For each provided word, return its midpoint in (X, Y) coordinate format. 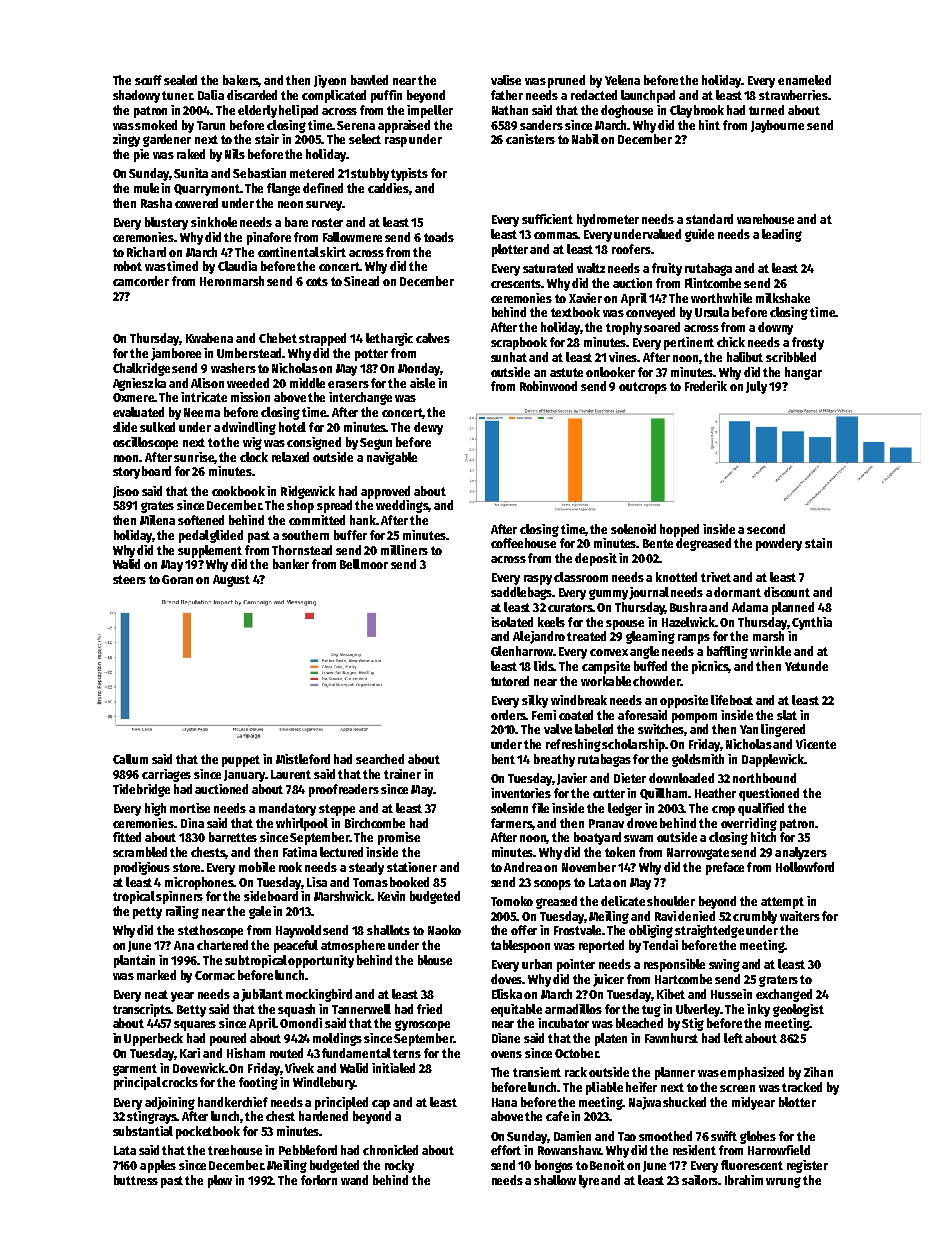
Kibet (671, 994)
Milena (157, 520)
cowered (196, 203)
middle (307, 383)
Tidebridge (141, 790)
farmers (512, 824)
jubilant (262, 995)
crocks (180, 1082)
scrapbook (519, 343)
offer (524, 930)
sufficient (547, 219)
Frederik (706, 386)
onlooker (610, 372)
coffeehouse (523, 543)
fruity (667, 269)
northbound (764, 778)
